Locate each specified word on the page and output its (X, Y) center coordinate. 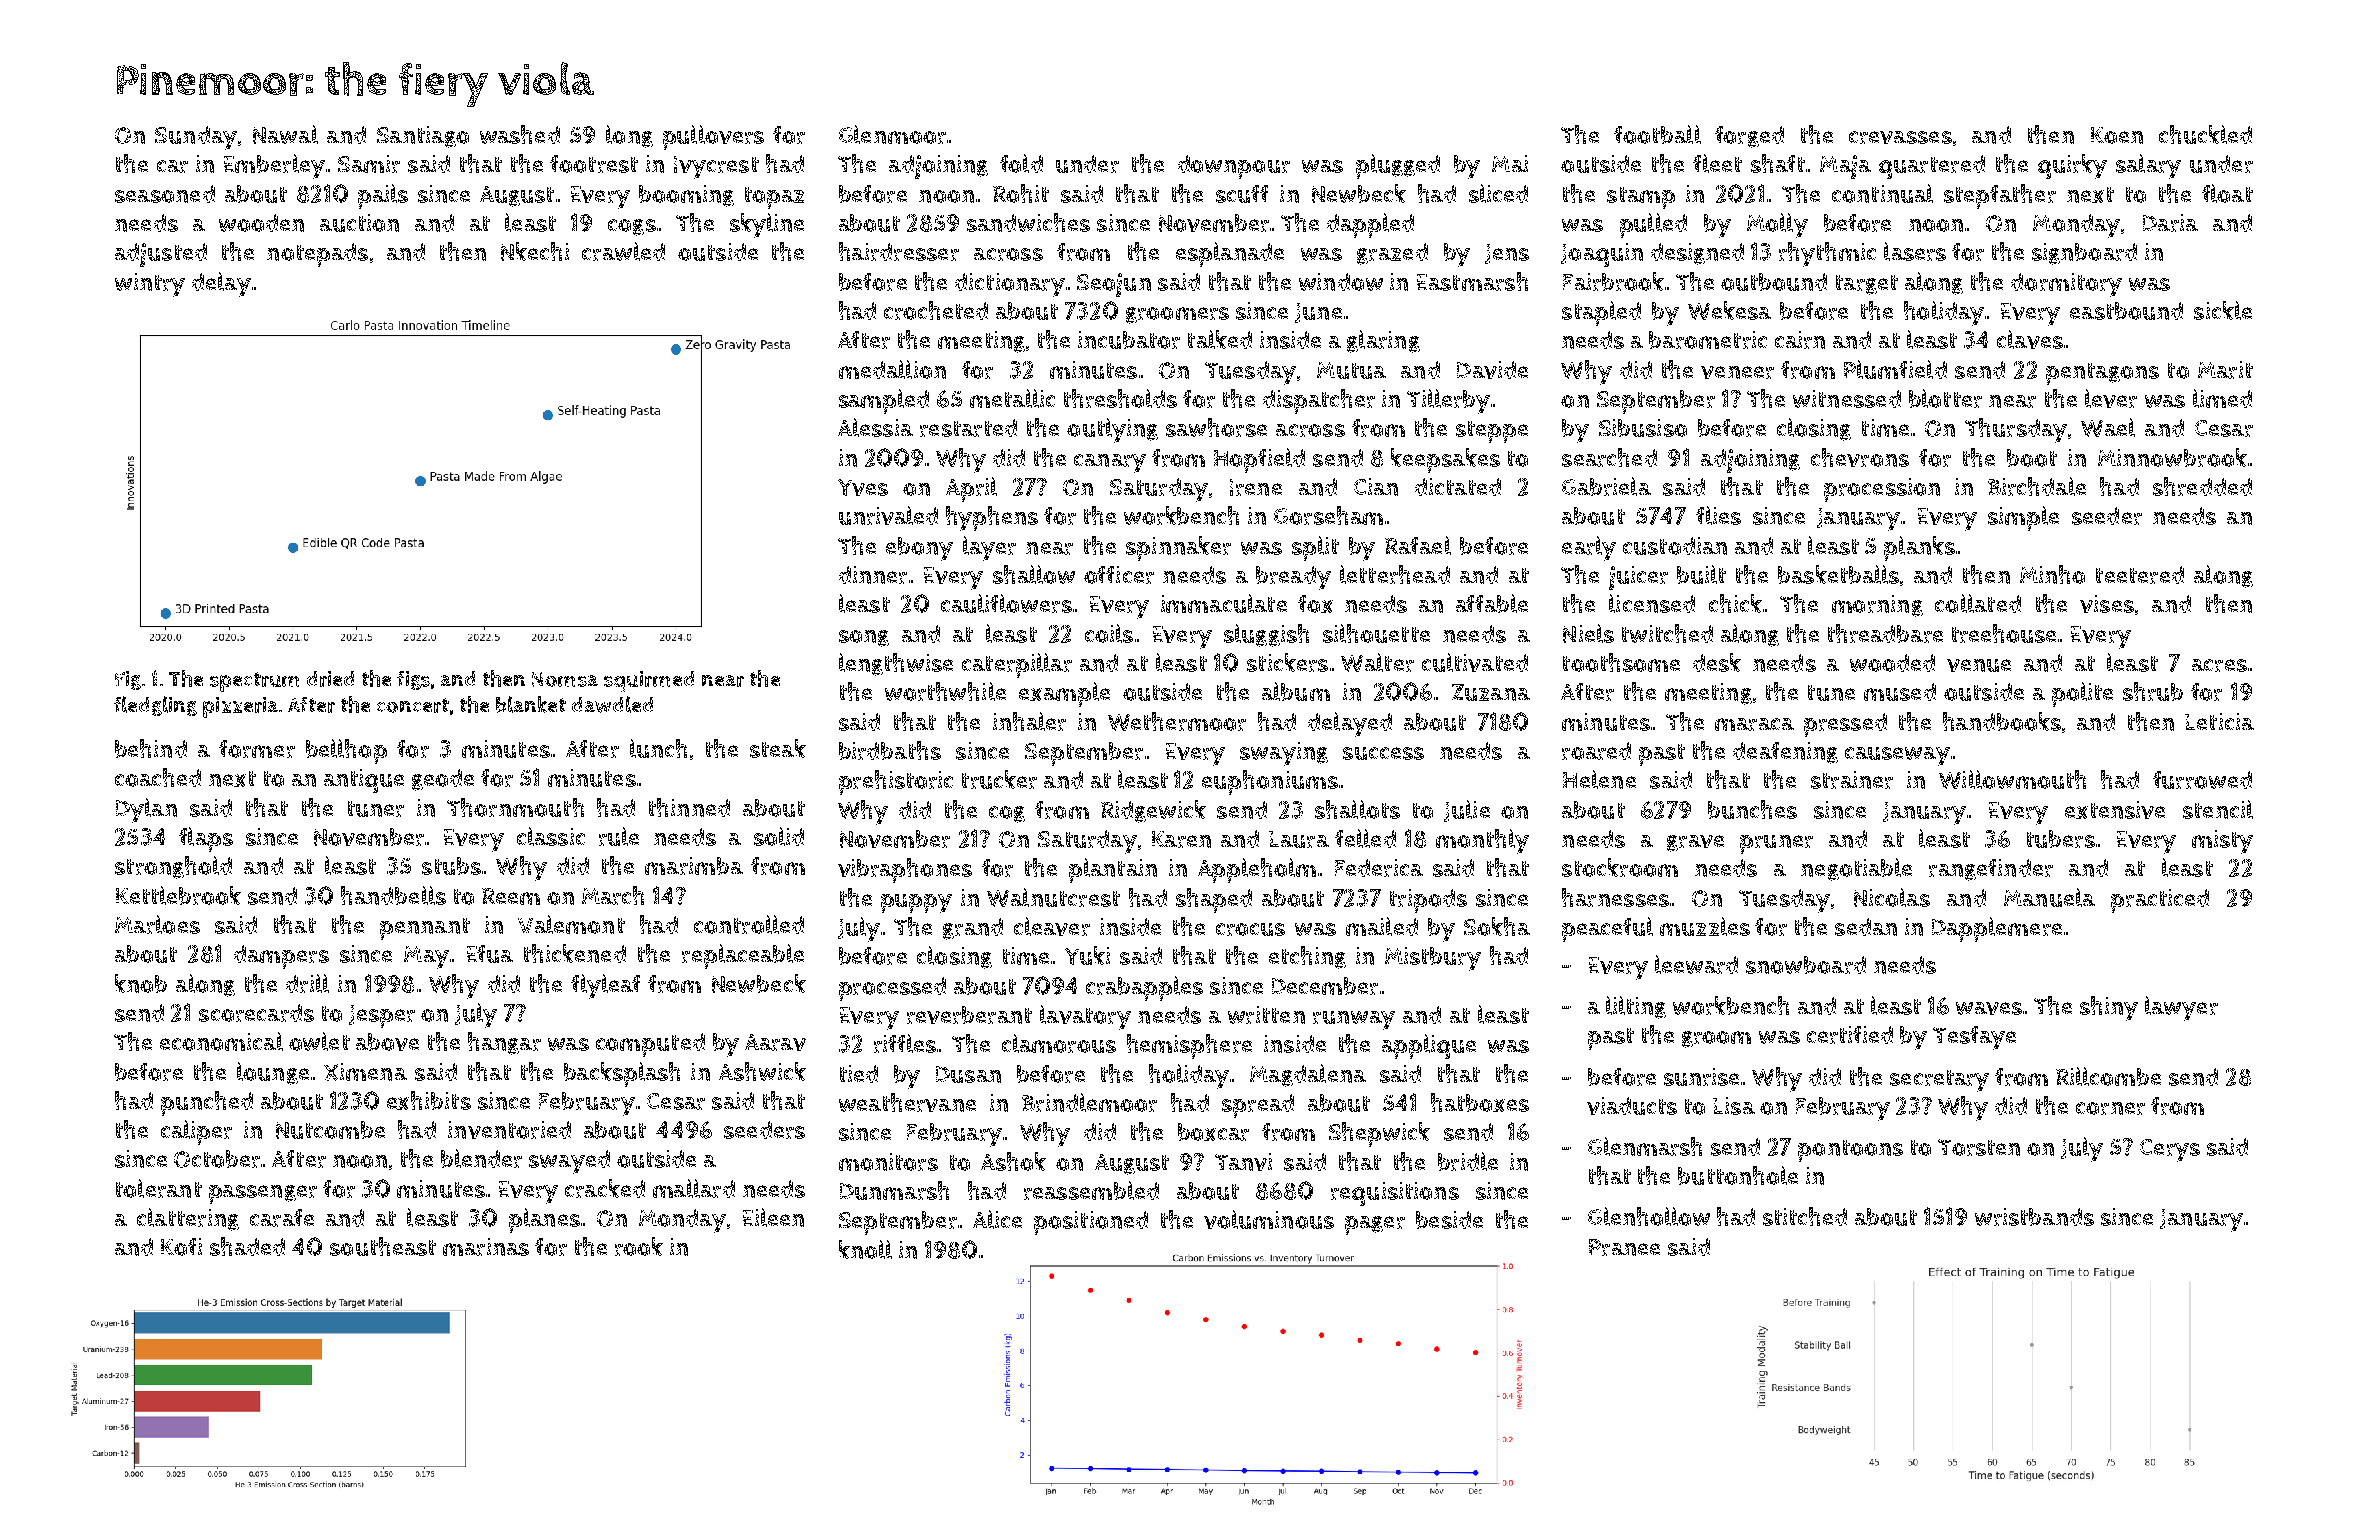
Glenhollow (1649, 1216)
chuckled (2205, 134)
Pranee (1624, 1247)
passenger (263, 1194)
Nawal (285, 134)
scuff (1242, 194)
